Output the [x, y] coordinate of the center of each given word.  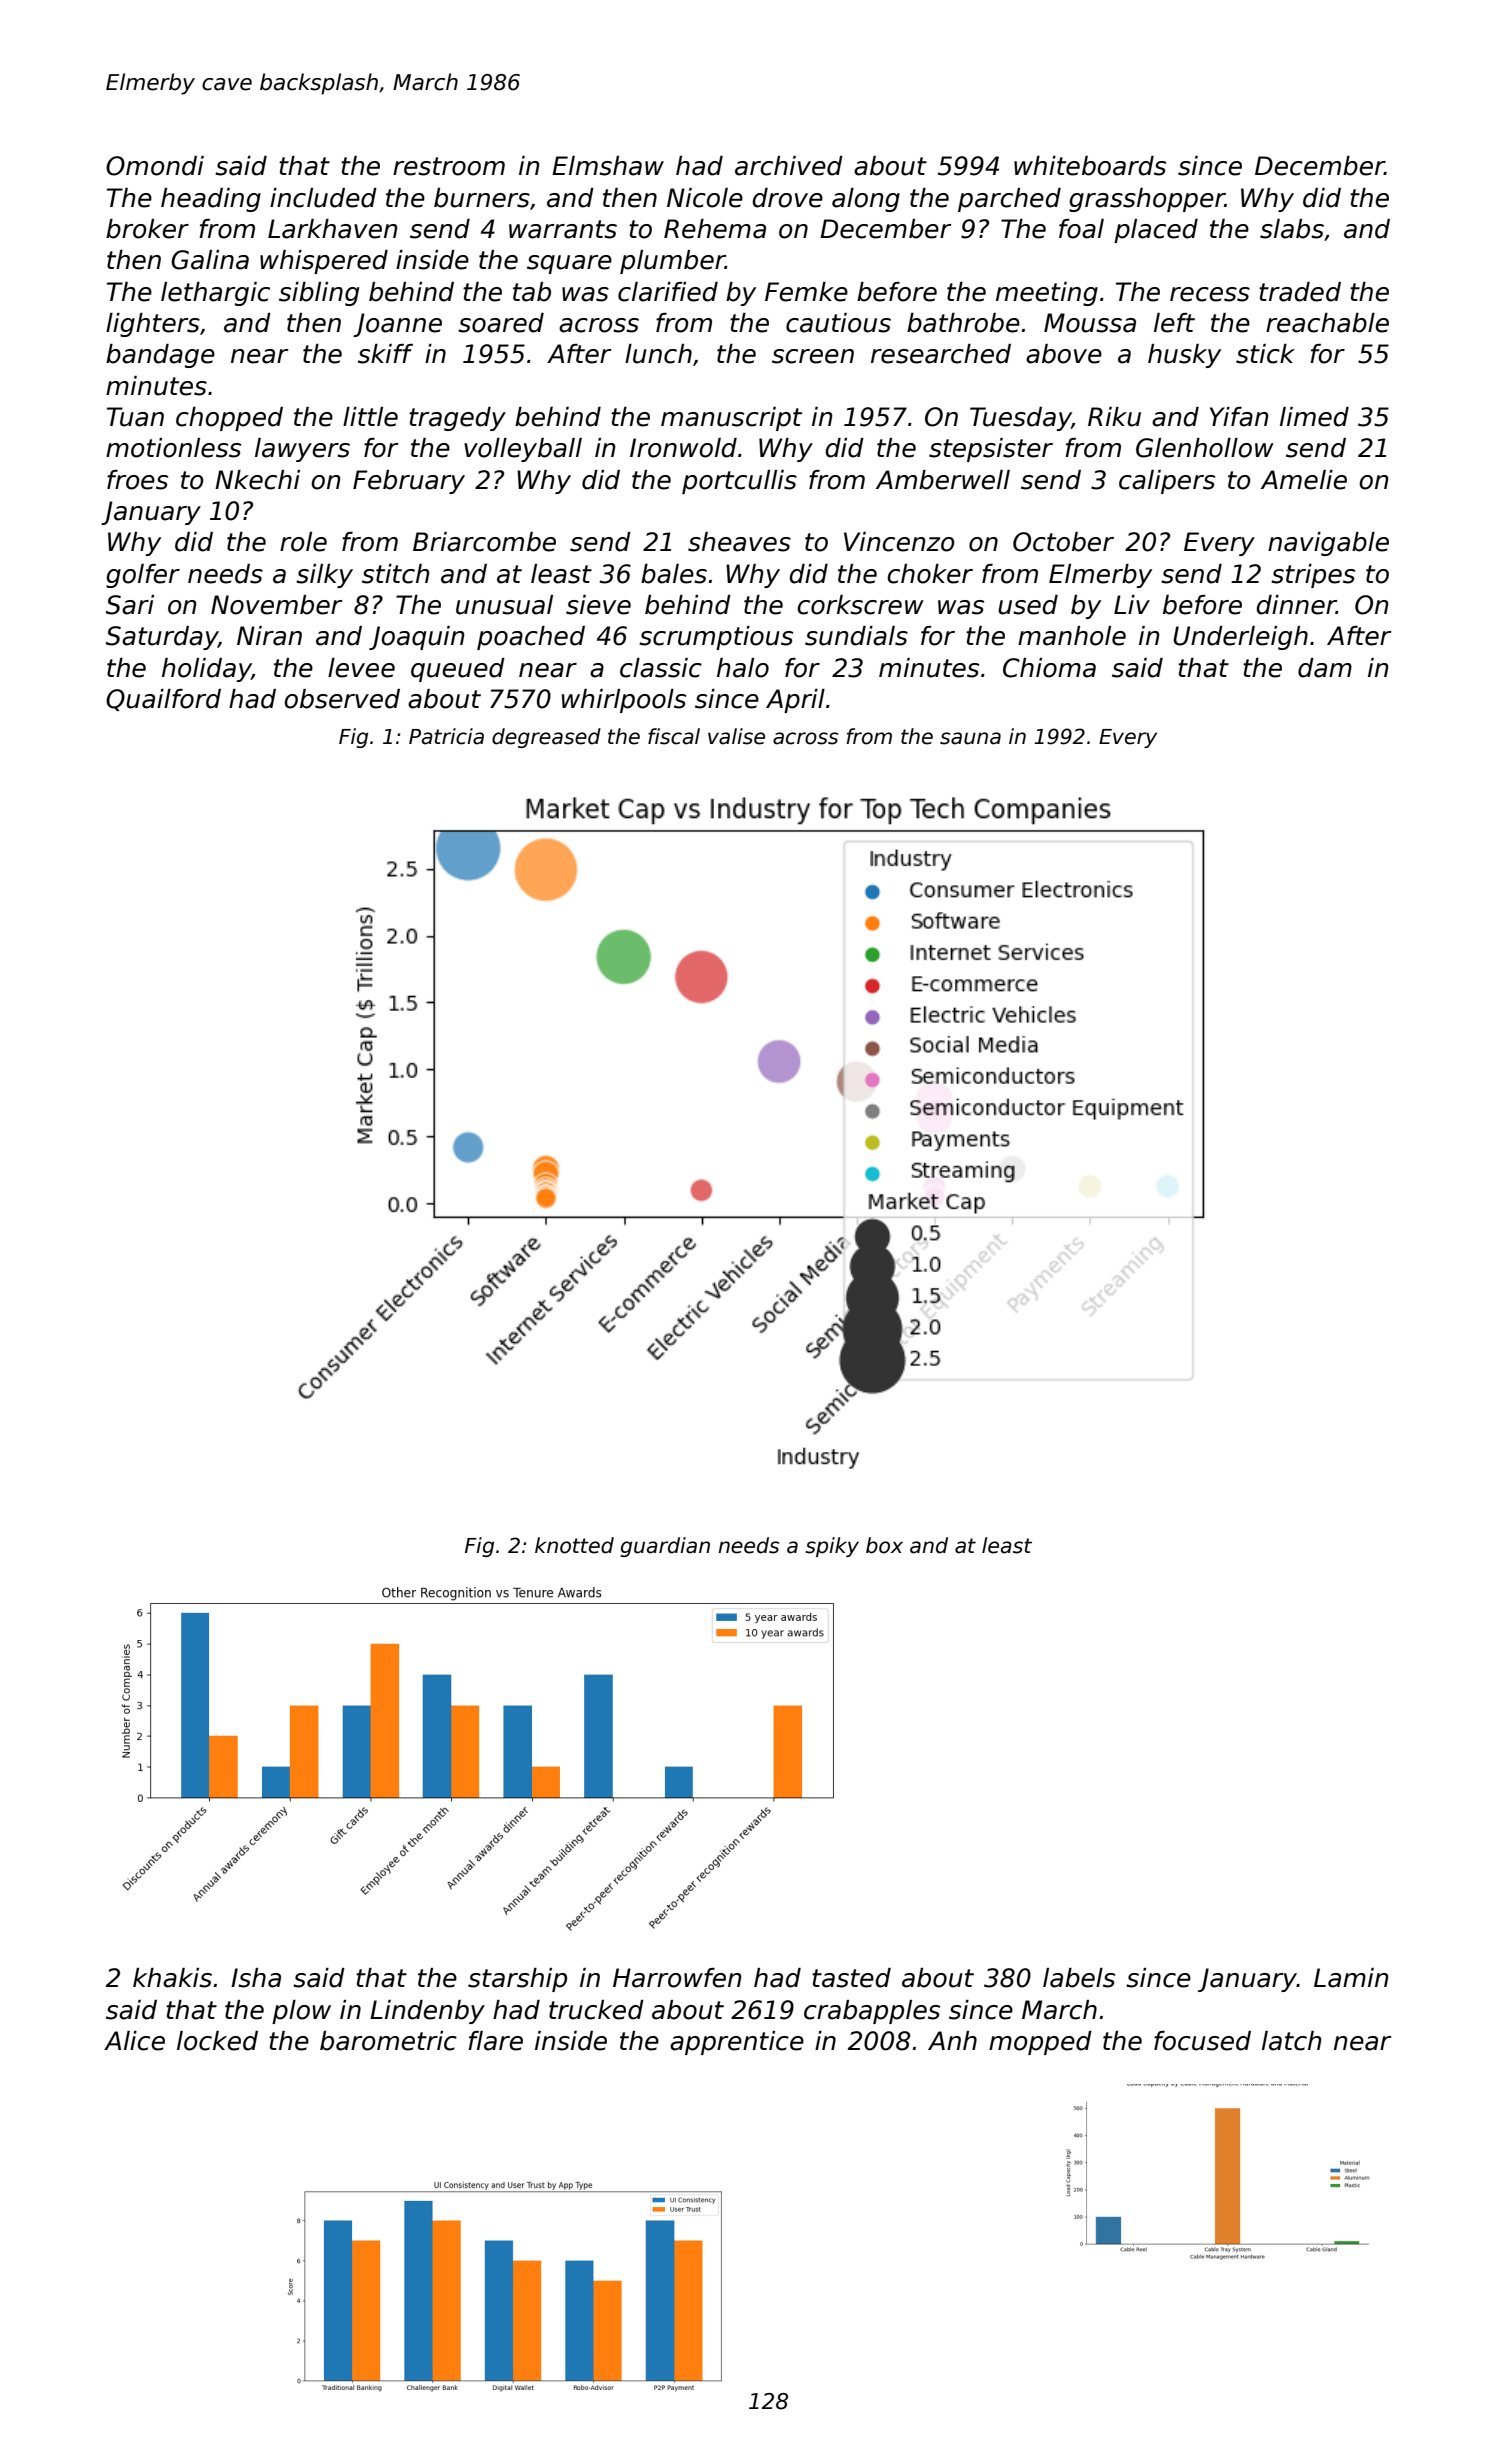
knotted [574, 1545]
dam [1325, 668]
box [884, 1545]
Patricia [446, 736]
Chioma [1049, 668]
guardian [665, 1547]
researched [941, 354]
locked [217, 2041]
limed [1314, 417]
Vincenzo [899, 542]
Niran [269, 636]
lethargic [215, 294]
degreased [546, 738]
